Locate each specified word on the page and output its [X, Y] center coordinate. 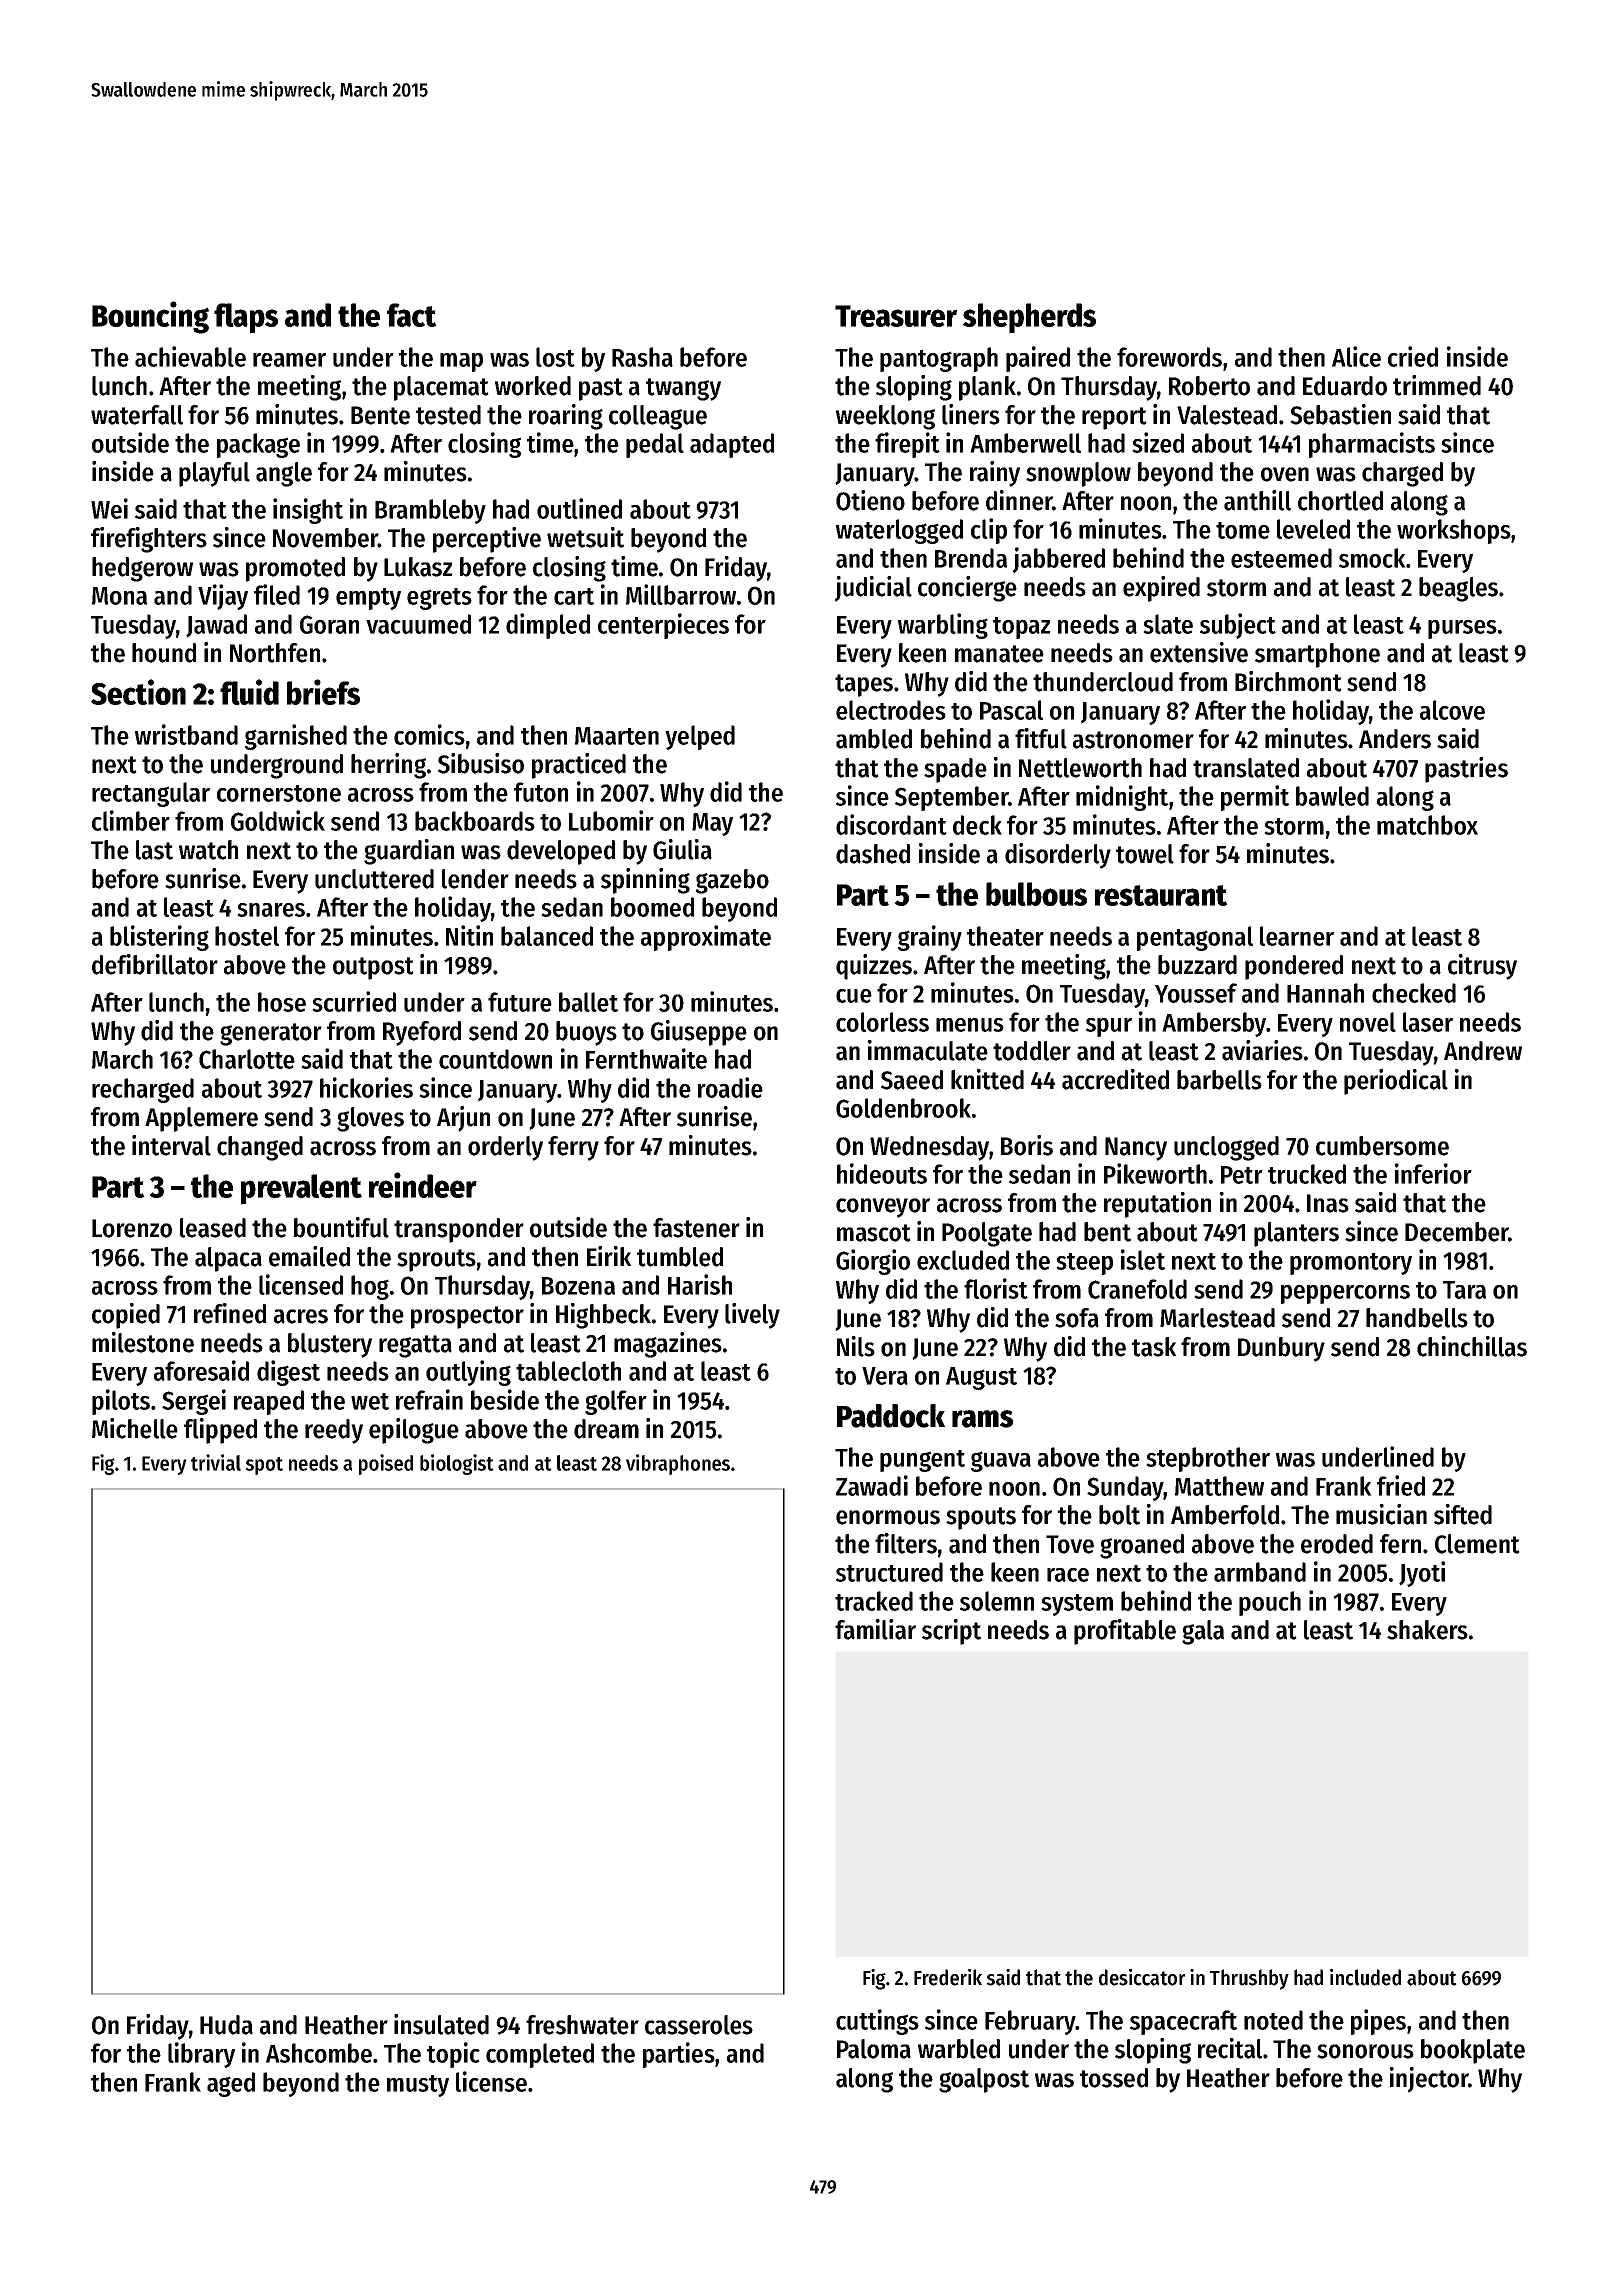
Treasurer [896, 316]
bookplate [1473, 2051]
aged [231, 2084]
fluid [249, 692]
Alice [1356, 356]
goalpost [984, 2080]
